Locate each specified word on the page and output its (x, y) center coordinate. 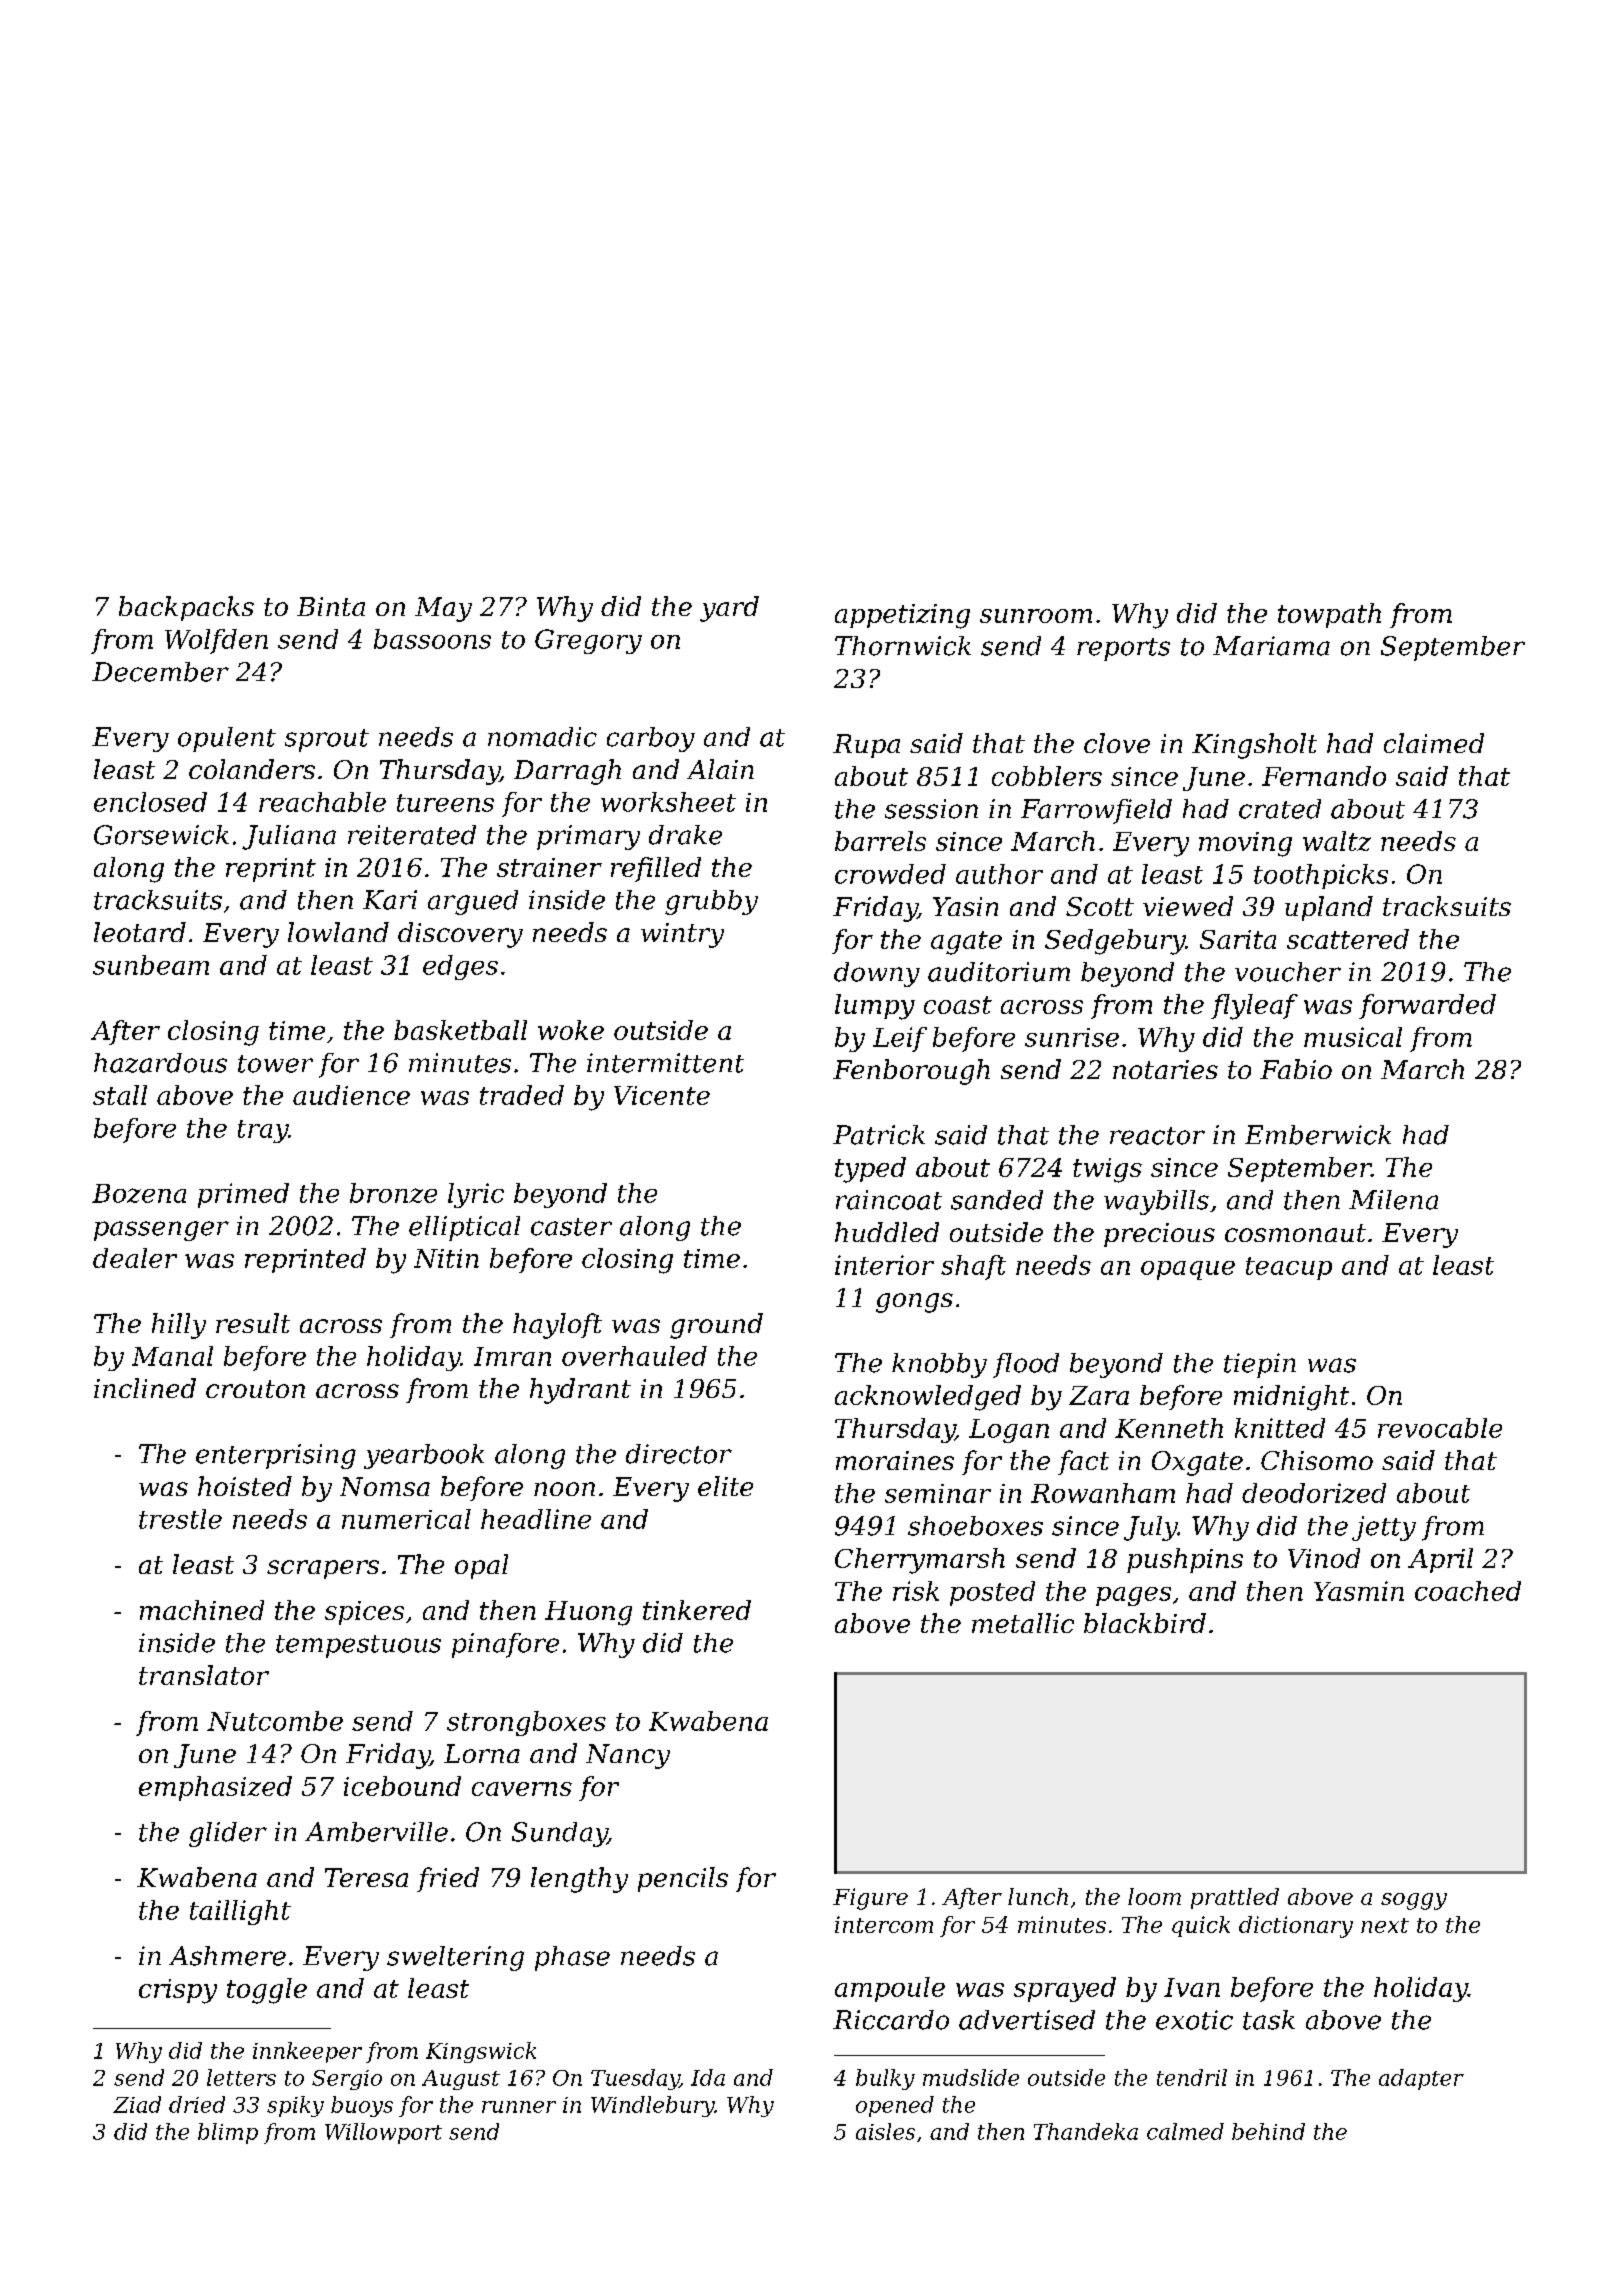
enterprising (276, 1456)
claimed (1434, 743)
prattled (1235, 1898)
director (679, 1454)
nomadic (542, 737)
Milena (1393, 1200)
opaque (1188, 1270)
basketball (460, 1030)
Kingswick (481, 2052)
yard (729, 609)
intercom (884, 1924)
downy (877, 974)
